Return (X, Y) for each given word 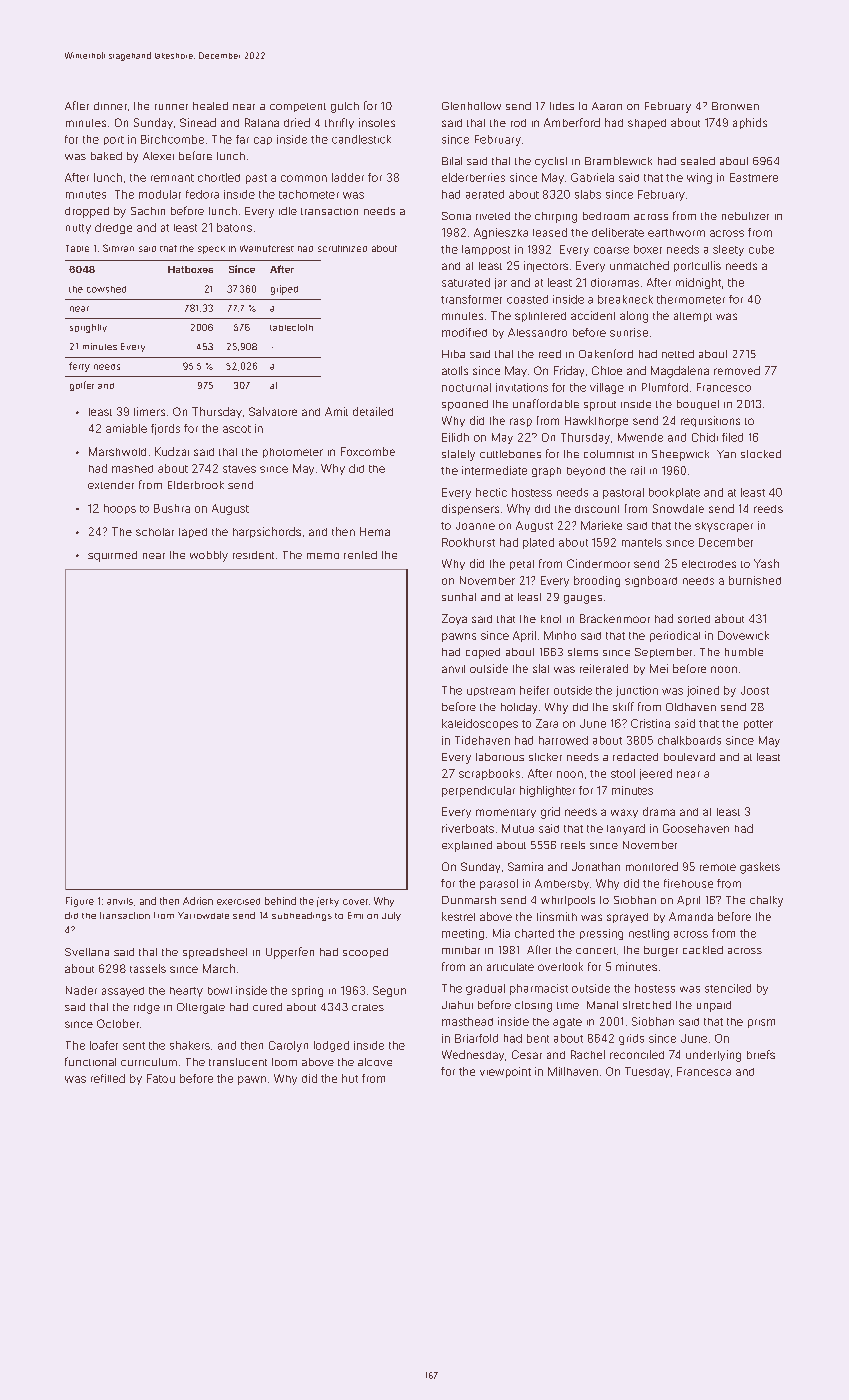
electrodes (709, 564)
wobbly (209, 556)
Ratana (262, 122)
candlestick (361, 139)
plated (538, 543)
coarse (611, 250)
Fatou (161, 1078)
